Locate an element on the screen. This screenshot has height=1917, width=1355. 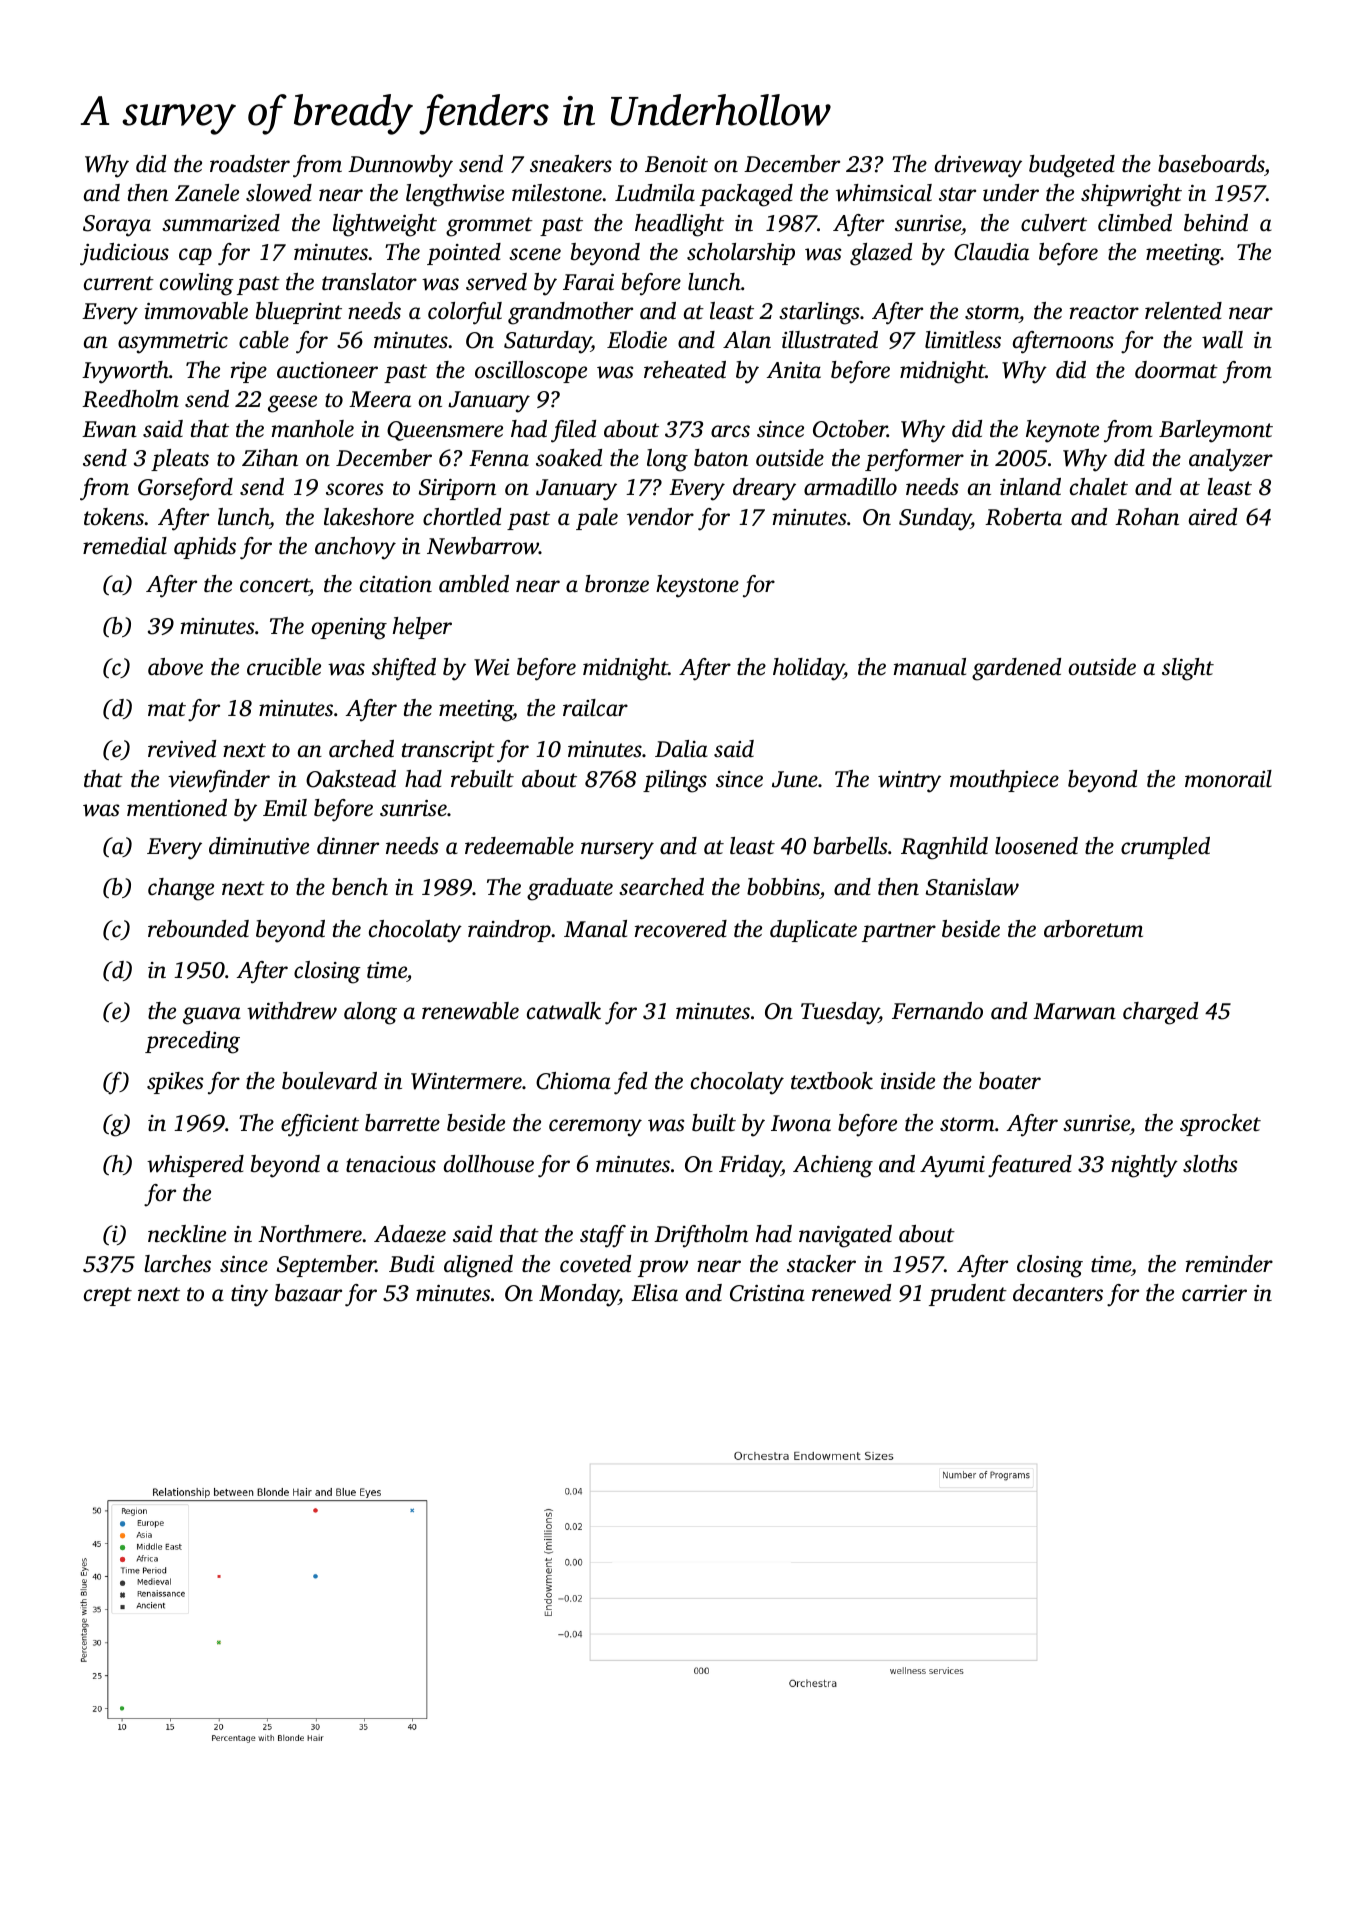
aired is located at coordinates (1213, 517).
